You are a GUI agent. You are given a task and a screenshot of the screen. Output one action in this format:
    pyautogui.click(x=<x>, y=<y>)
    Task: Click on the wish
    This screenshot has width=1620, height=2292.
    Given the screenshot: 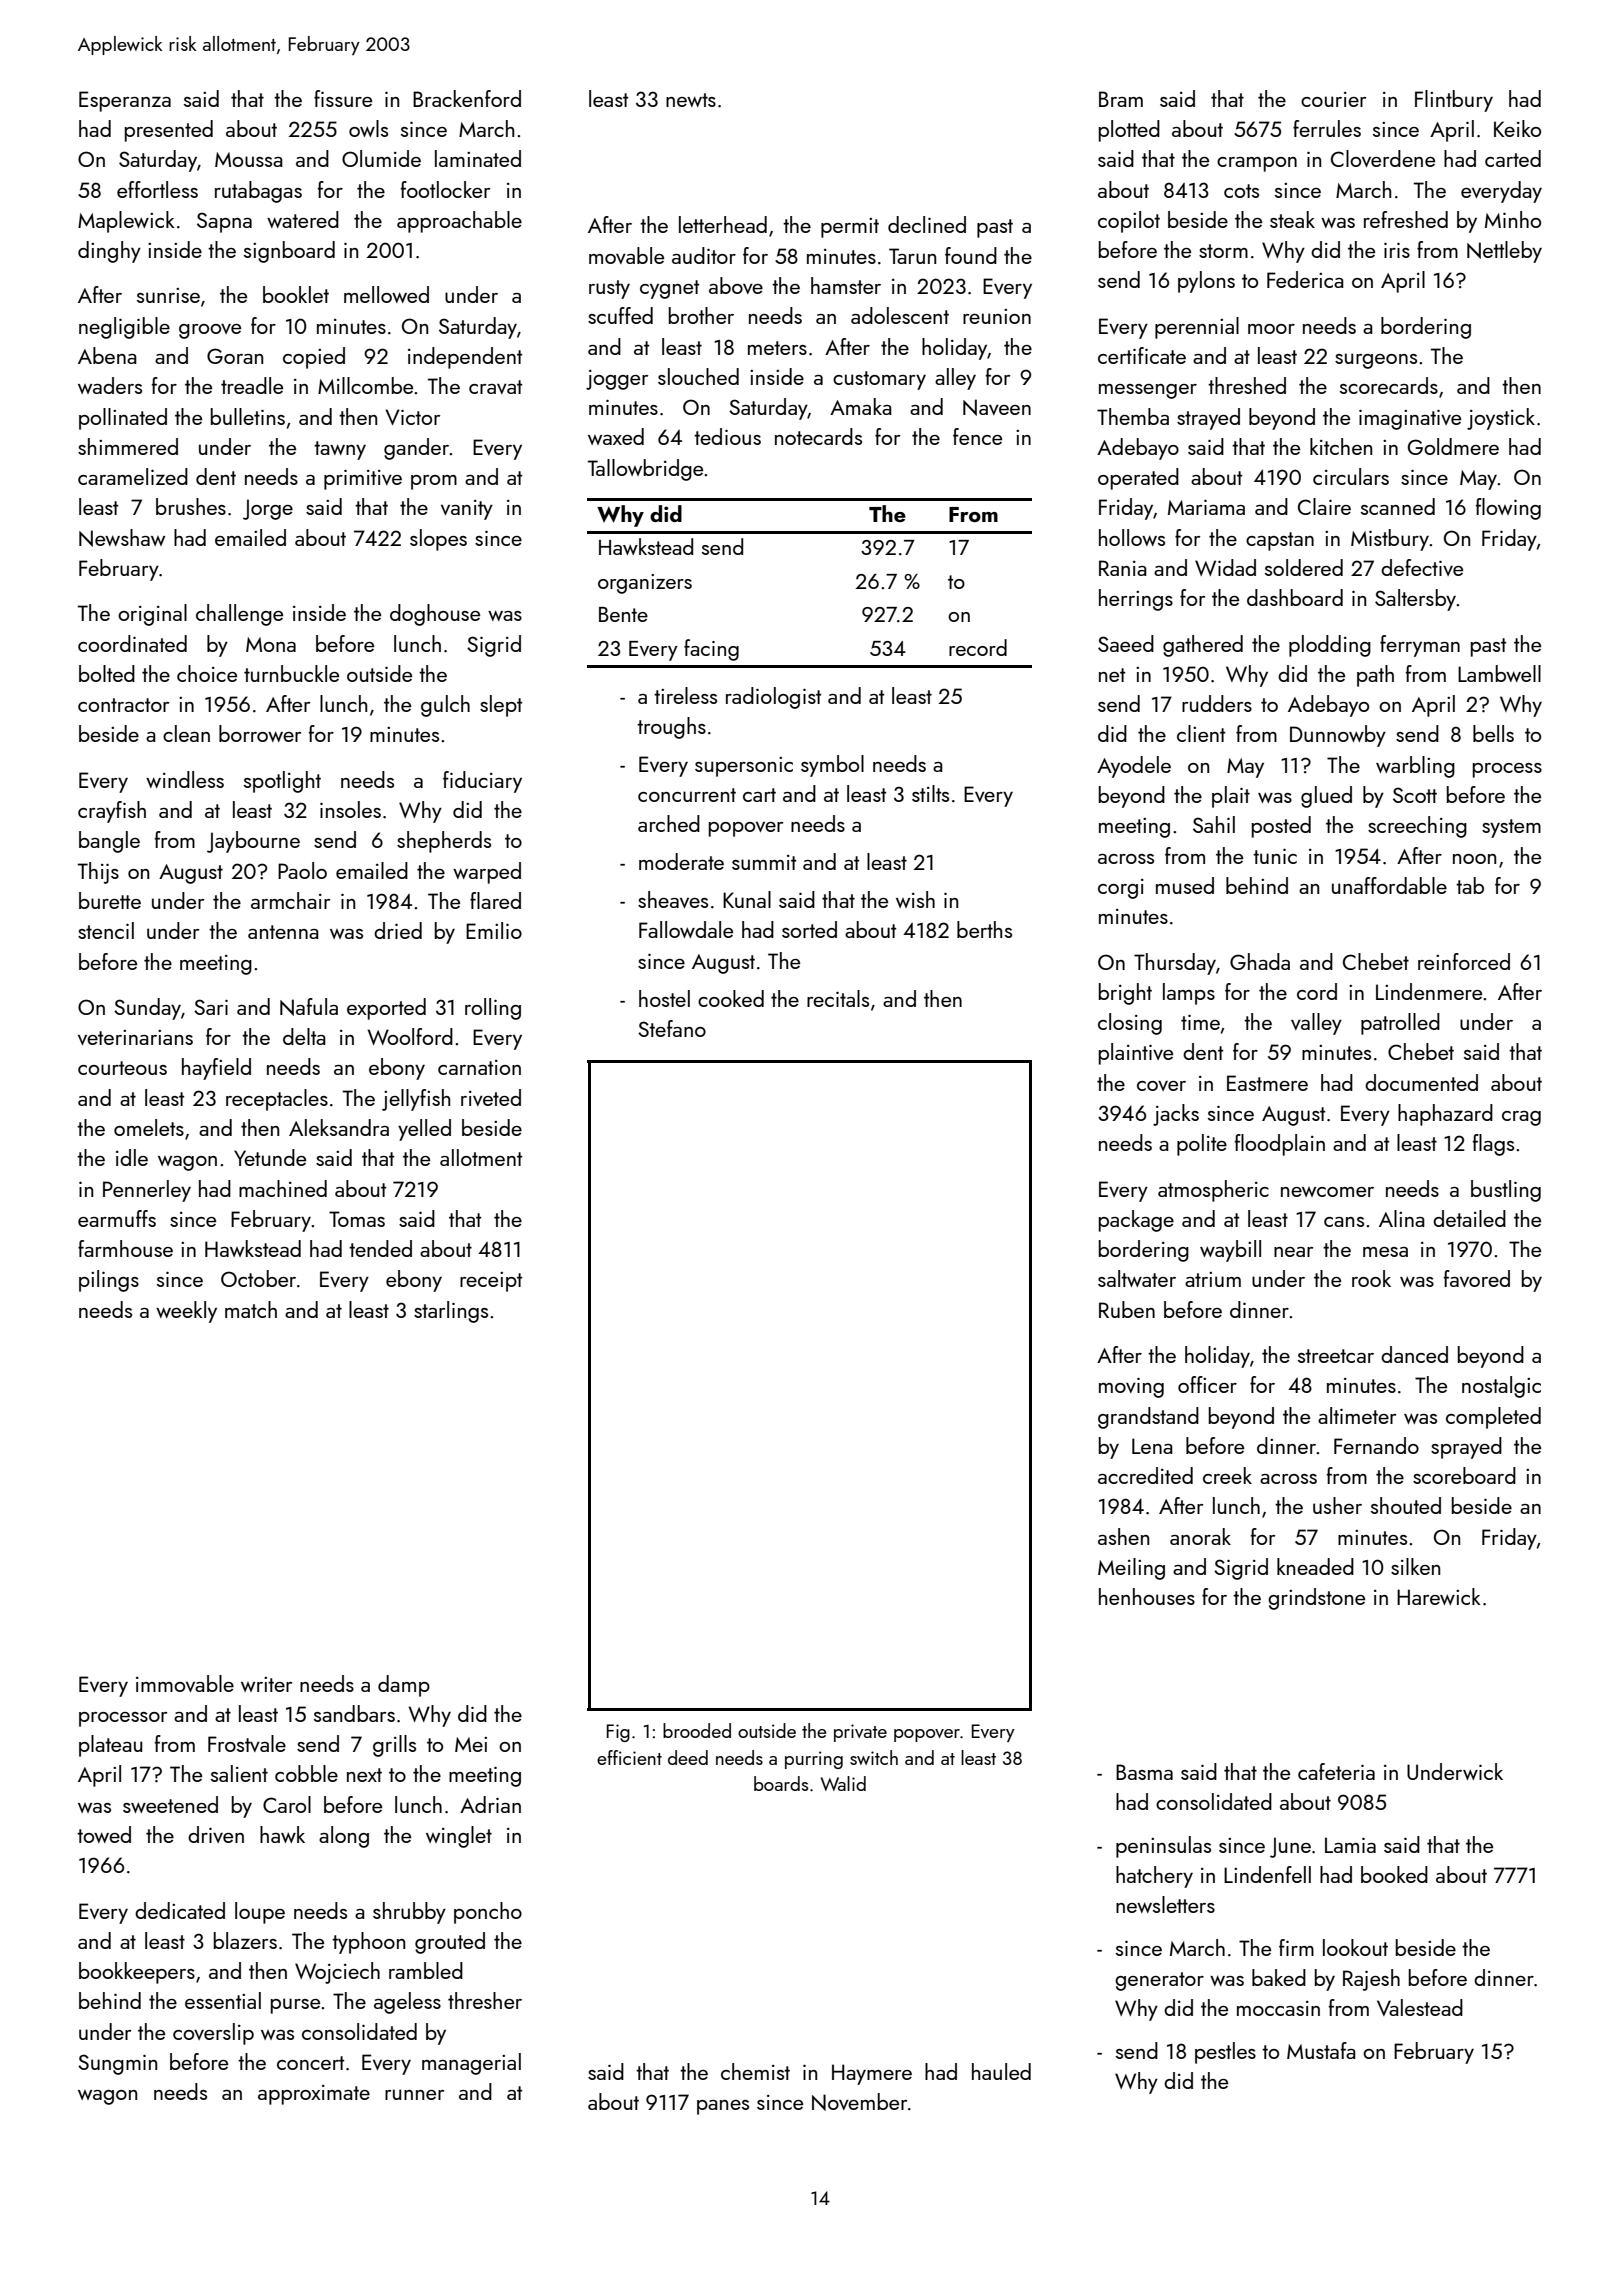 What is the action you would take?
    pyautogui.click(x=915, y=899)
